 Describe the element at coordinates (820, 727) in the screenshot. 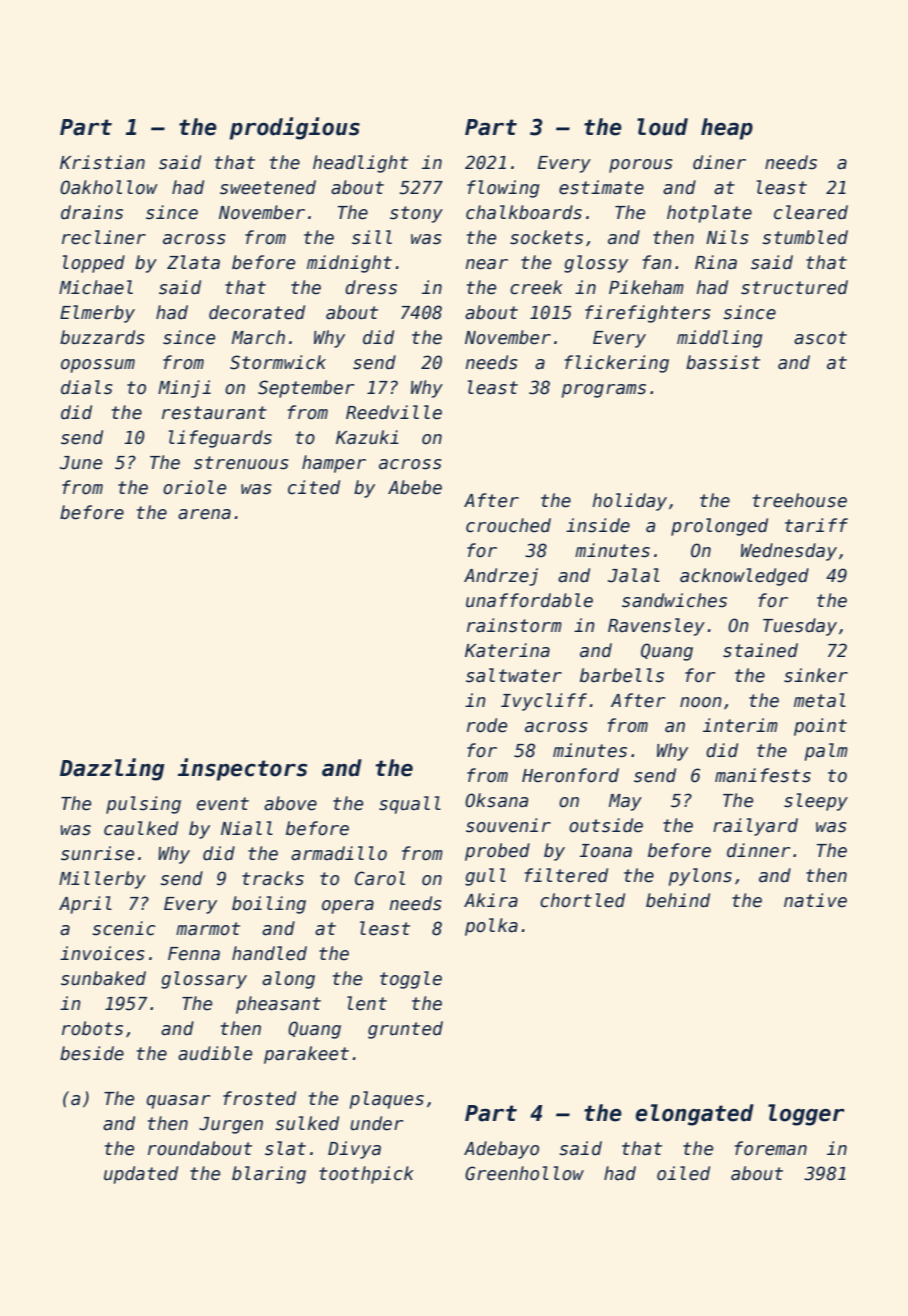

I see `point` at that location.
